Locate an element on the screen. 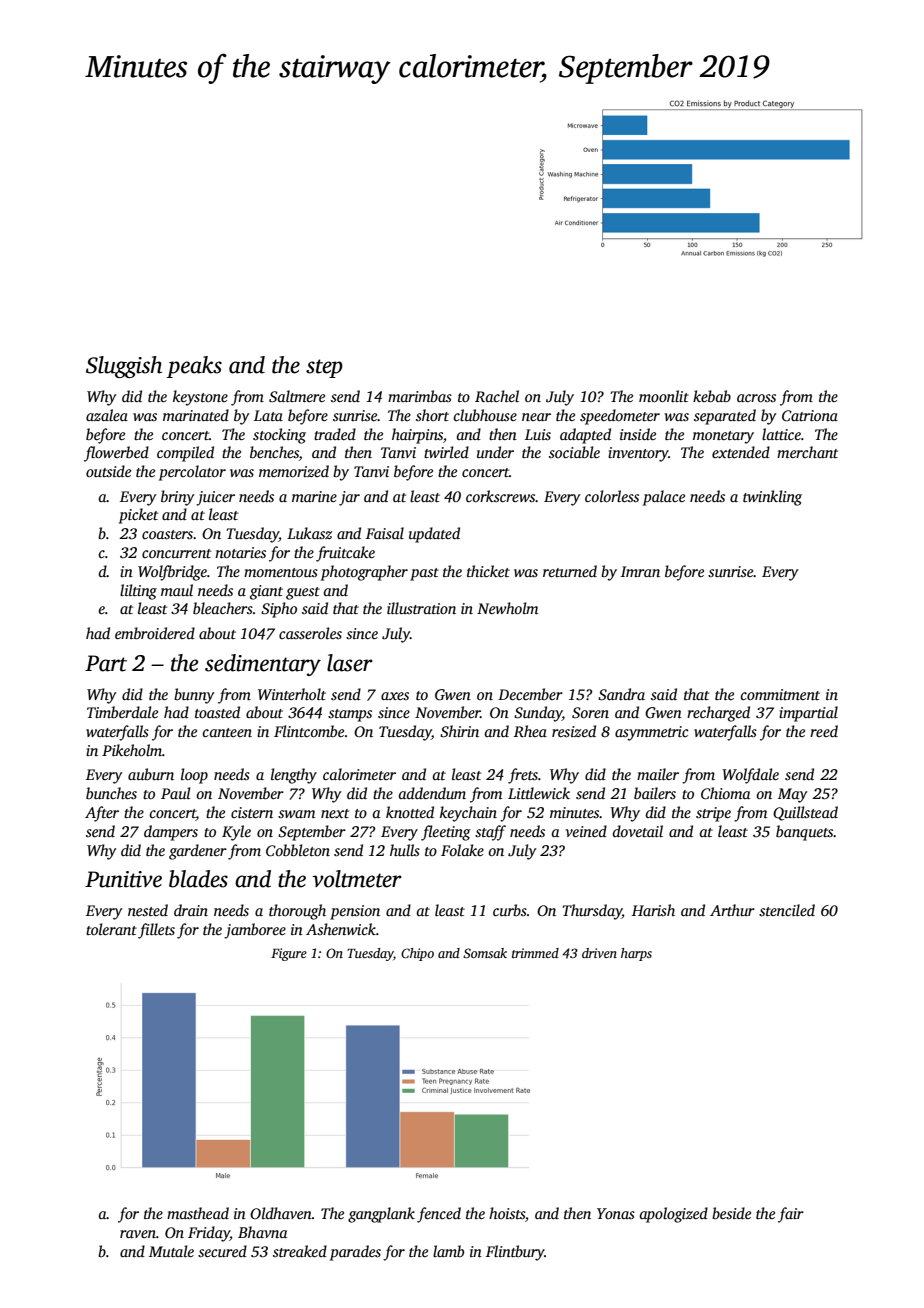 This screenshot has height=1308, width=924. dovetail is located at coordinates (638, 831).
